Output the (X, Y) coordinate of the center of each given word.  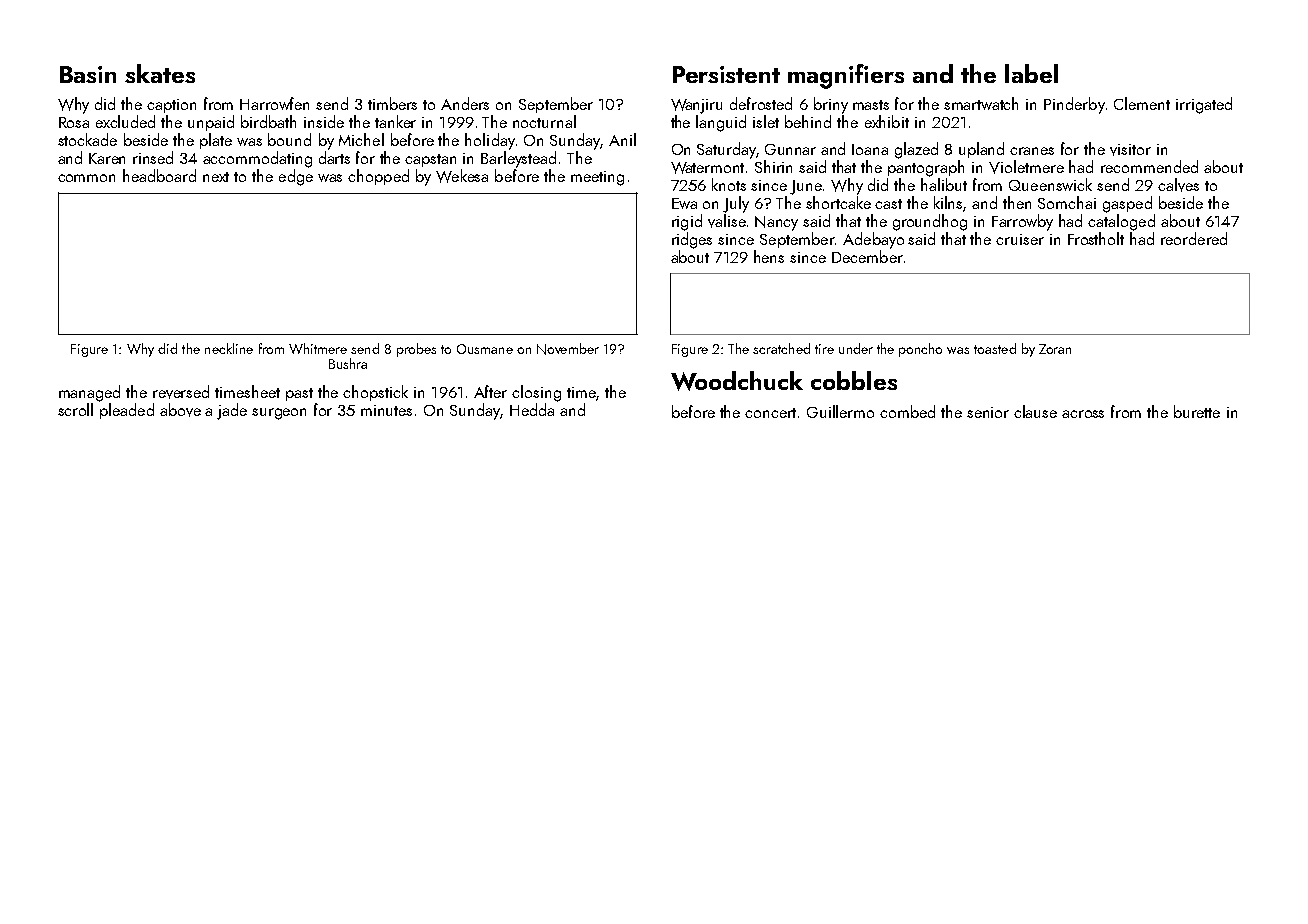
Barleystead (518, 159)
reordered (1194, 238)
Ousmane (485, 349)
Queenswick (1050, 184)
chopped (378, 177)
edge (296, 177)
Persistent (726, 74)
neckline (229, 348)
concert (770, 413)
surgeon (279, 414)
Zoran (1055, 349)
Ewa (684, 203)
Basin (88, 74)
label (1031, 73)
